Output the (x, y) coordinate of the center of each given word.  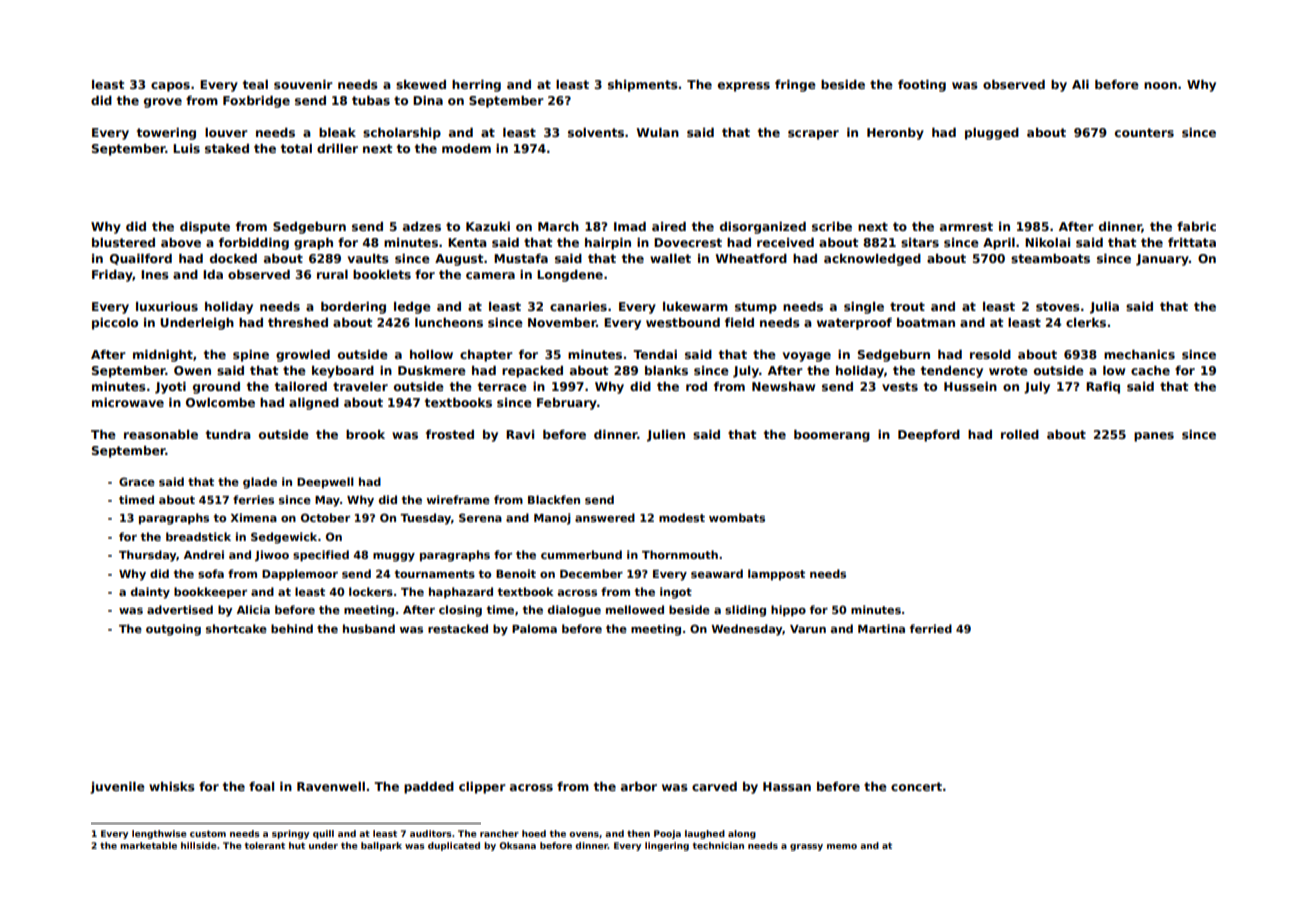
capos (170, 87)
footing (922, 86)
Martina (881, 628)
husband (369, 628)
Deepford (929, 436)
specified (321, 556)
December (591, 573)
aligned (314, 404)
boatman (926, 322)
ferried (931, 628)
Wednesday (747, 630)
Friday (112, 276)
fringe (795, 86)
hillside (199, 845)
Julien (666, 436)
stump (756, 308)
